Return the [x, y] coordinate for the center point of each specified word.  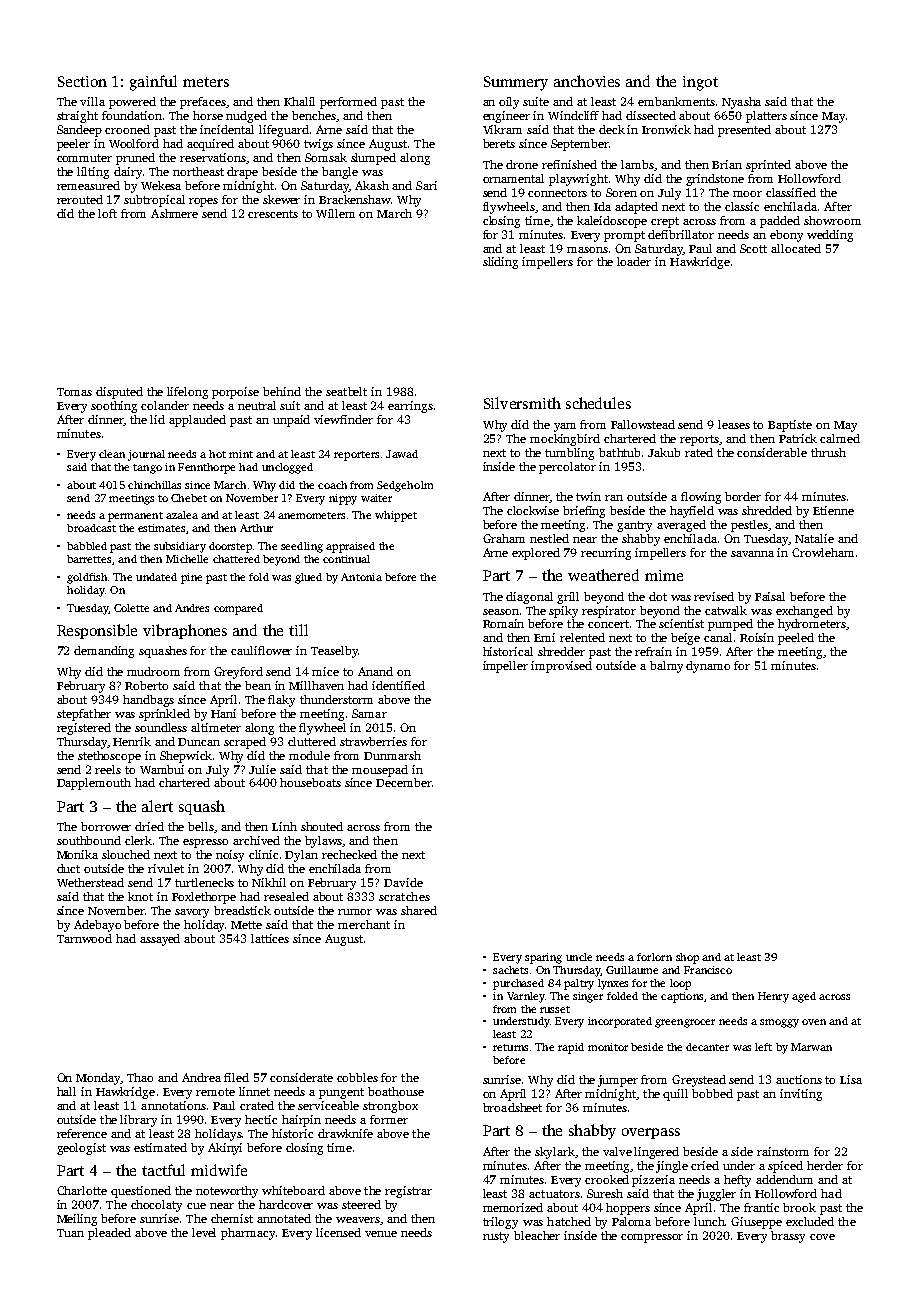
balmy [666, 667]
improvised [561, 667]
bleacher [537, 1235]
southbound [89, 840]
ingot [700, 83]
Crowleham [823, 552]
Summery [516, 83]
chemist [232, 1218]
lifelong [187, 393]
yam [565, 427]
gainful [153, 83]
